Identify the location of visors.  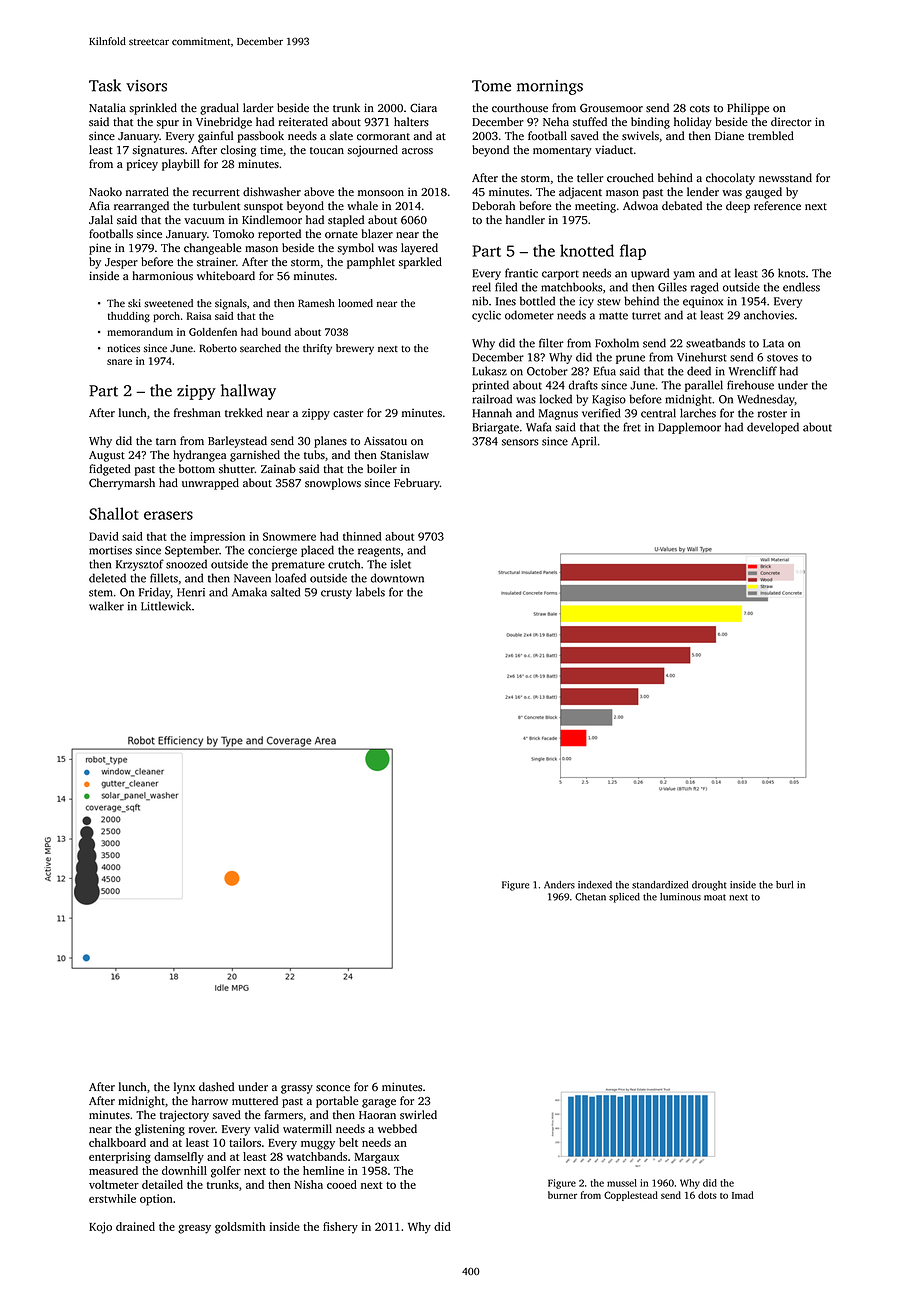
(146, 86).
